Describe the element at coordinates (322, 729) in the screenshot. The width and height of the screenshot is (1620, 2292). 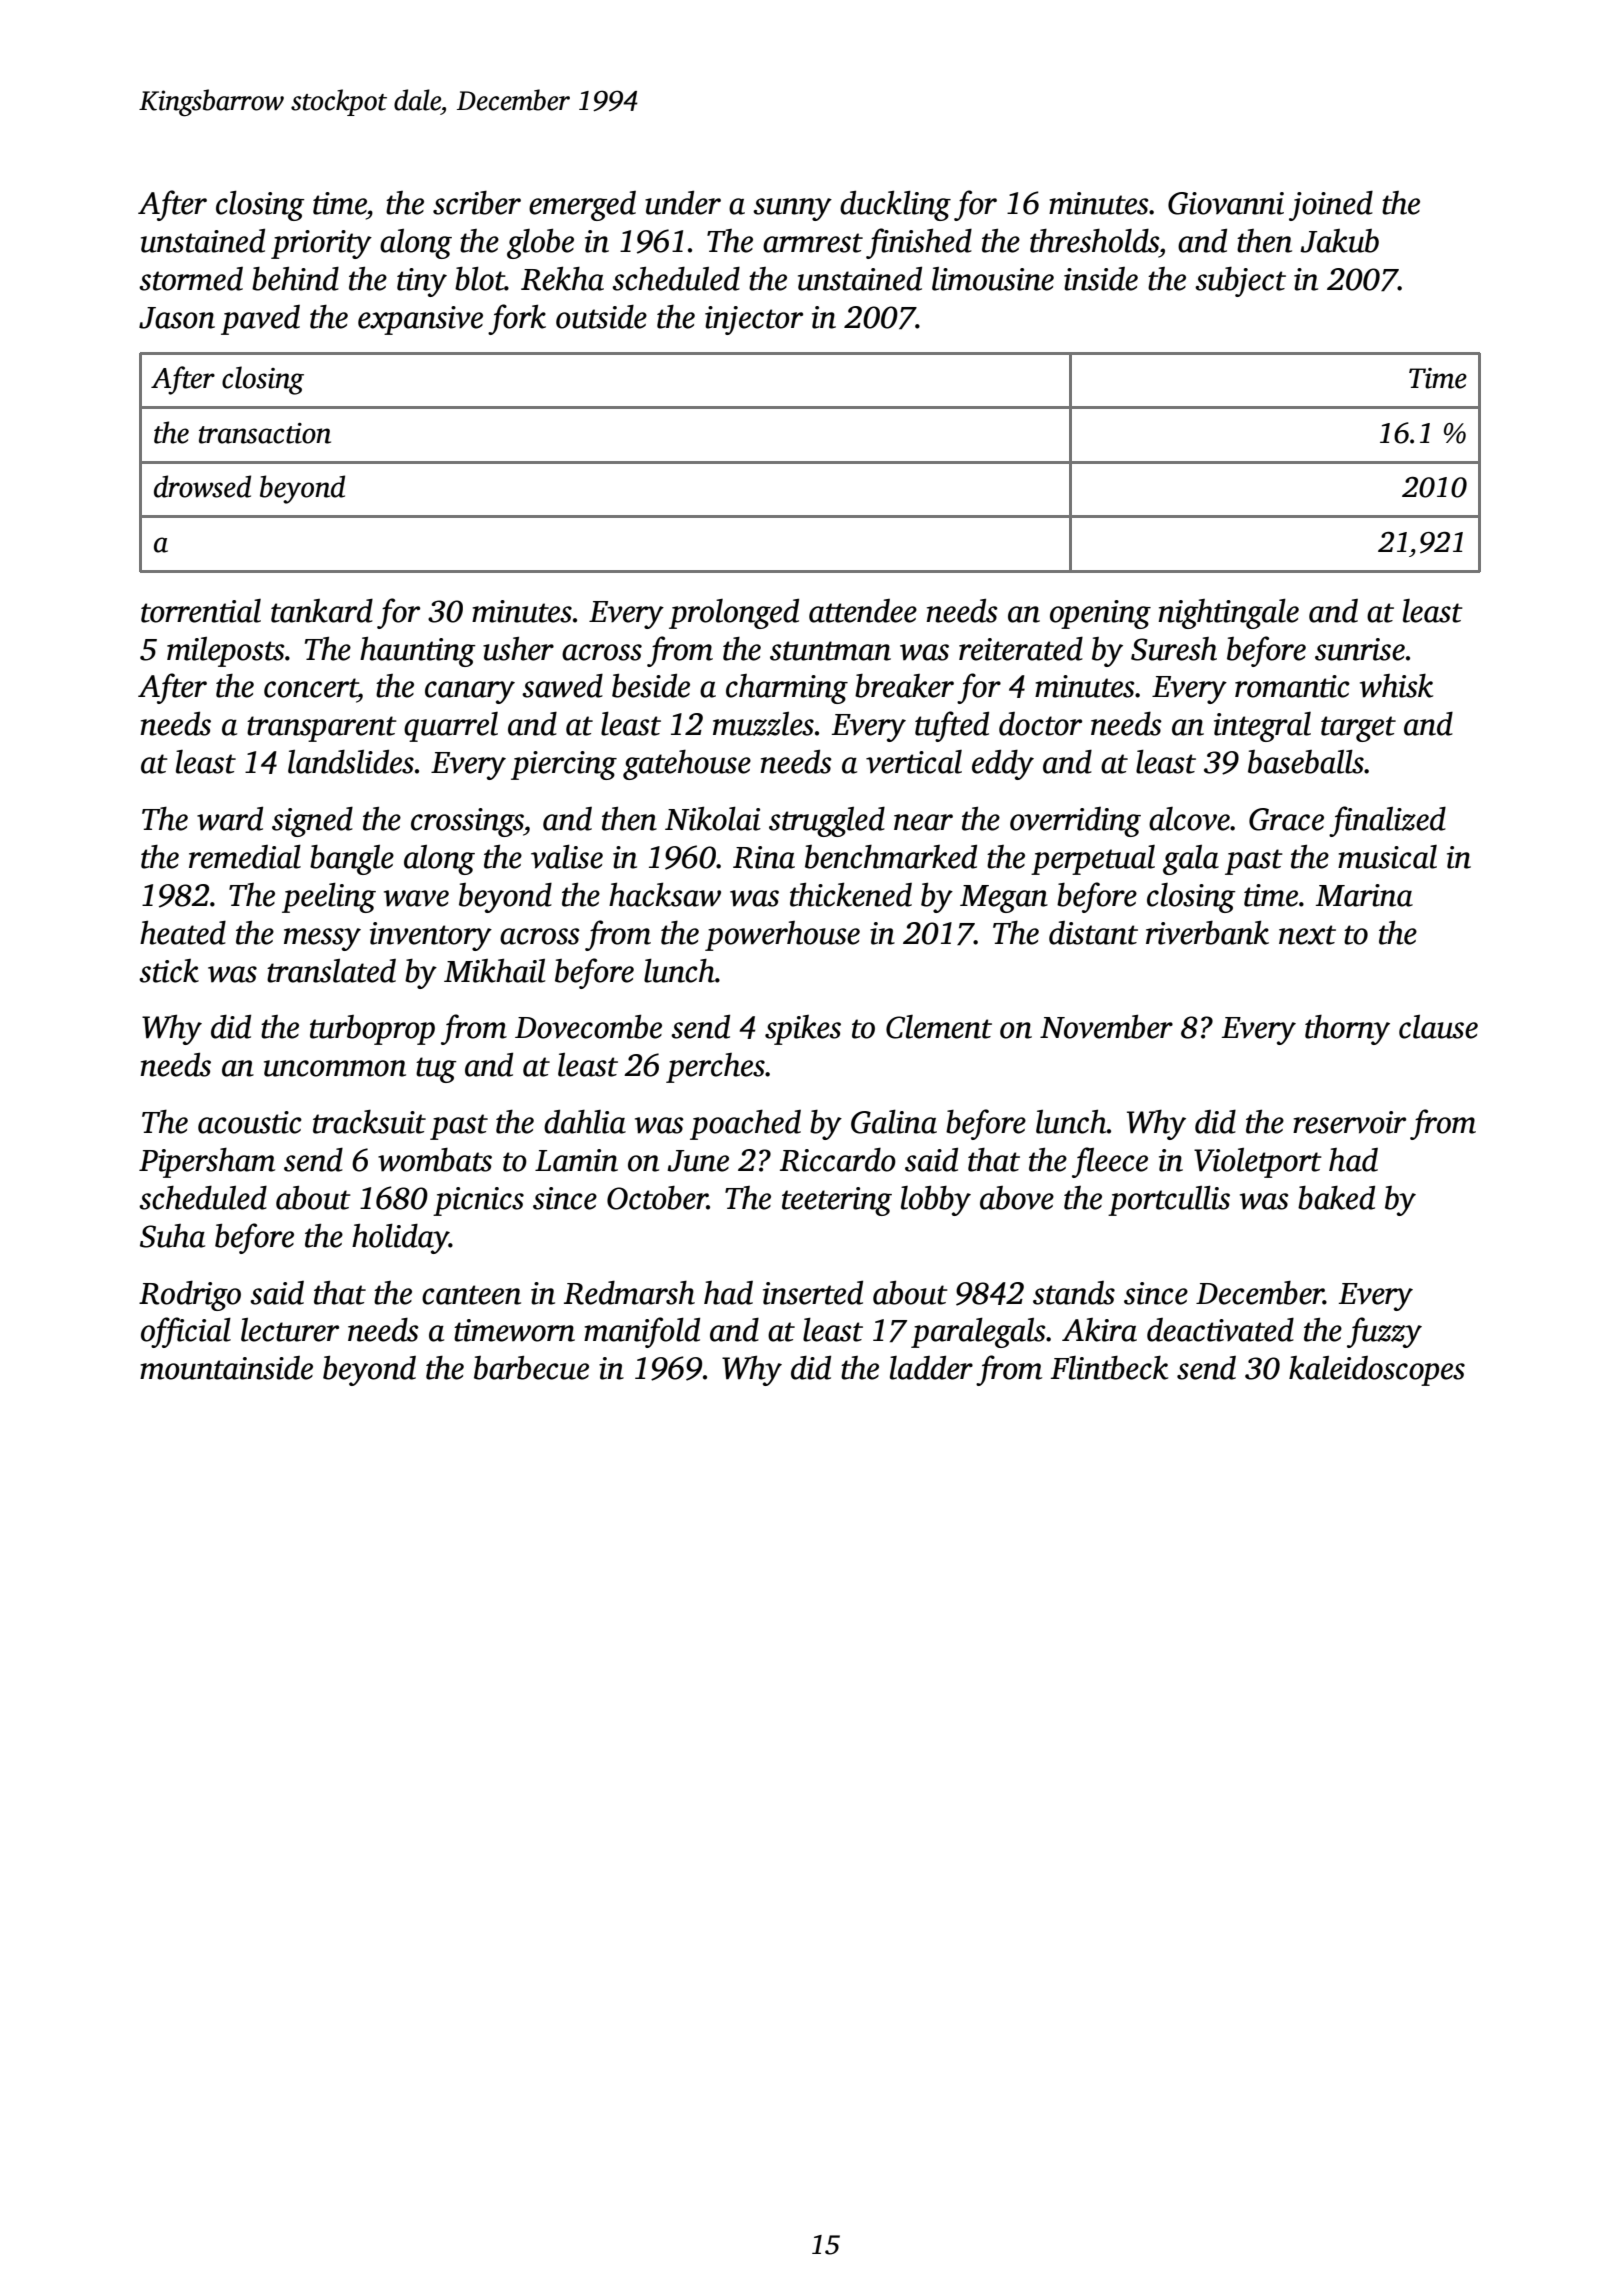
I see `transparent` at that location.
